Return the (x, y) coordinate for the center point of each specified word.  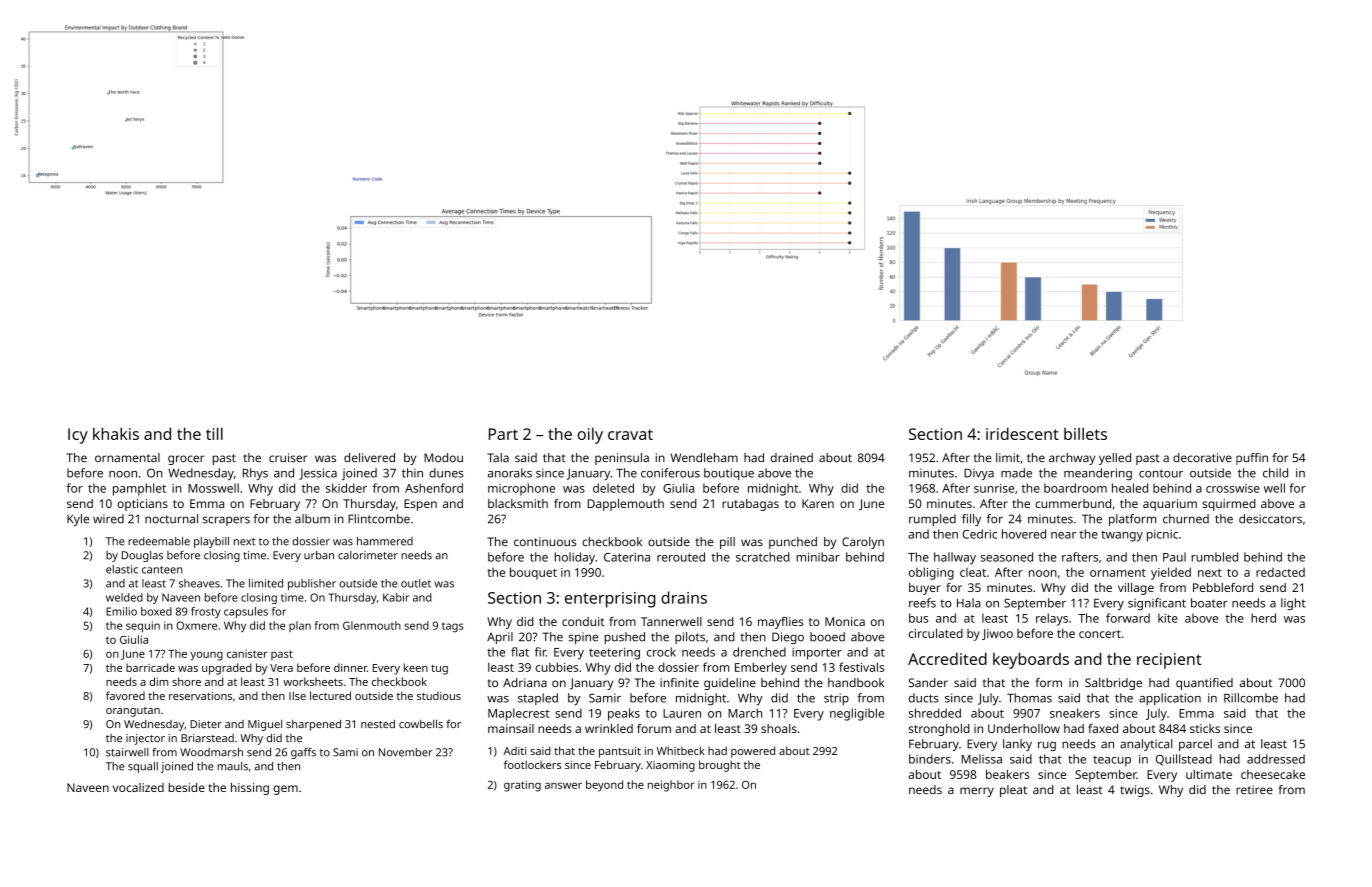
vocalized (138, 787)
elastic (122, 569)
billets (1085, 433)
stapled (538, 699)
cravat (630, 434)
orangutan (133, 712)
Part (503, 434)
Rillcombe (1251, 698)
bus (918, 618)
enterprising (610, 600)
